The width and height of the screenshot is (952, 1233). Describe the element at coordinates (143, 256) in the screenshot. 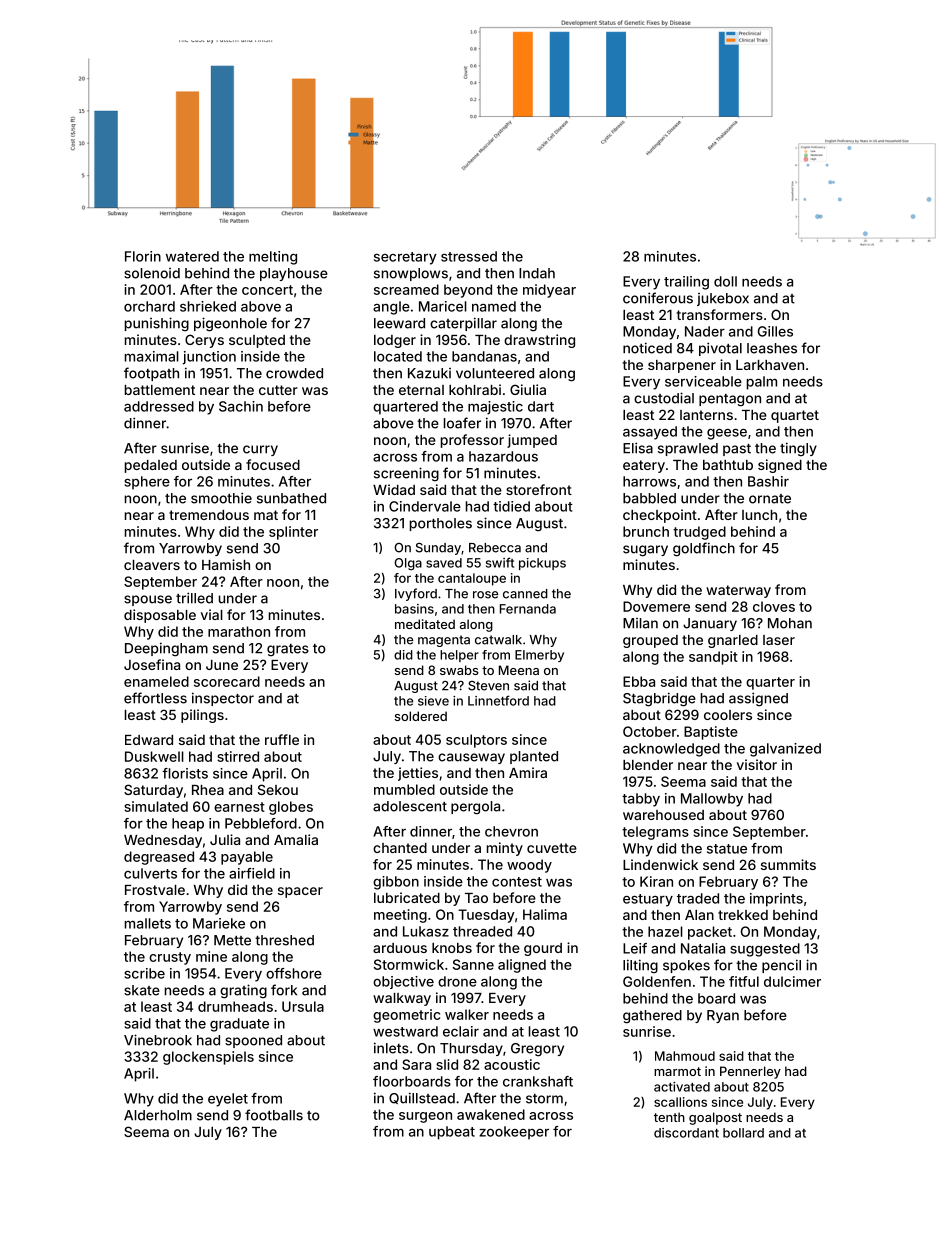

I see `Florin` at that location.
